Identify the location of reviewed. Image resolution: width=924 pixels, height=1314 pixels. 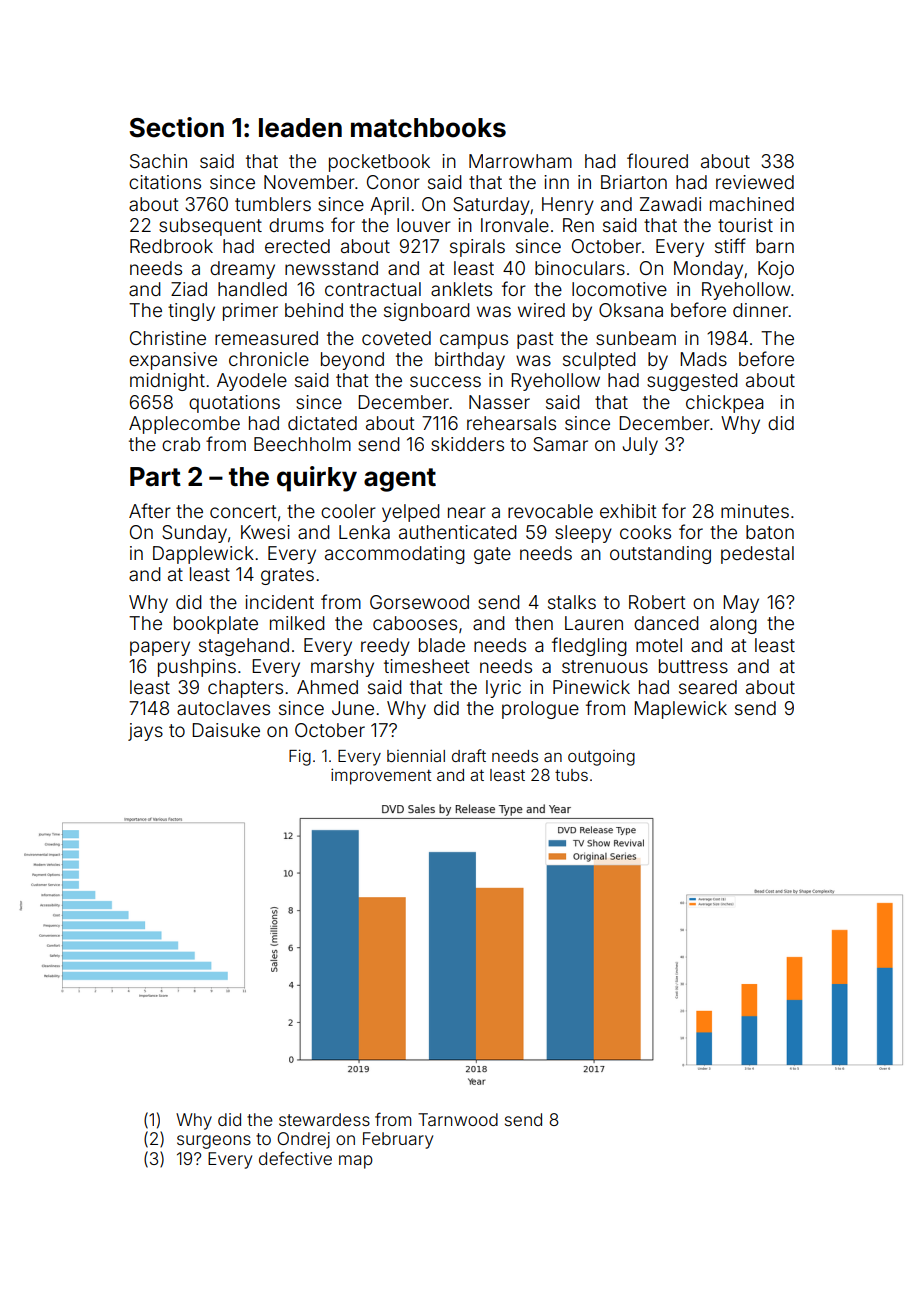
(755, 182).
